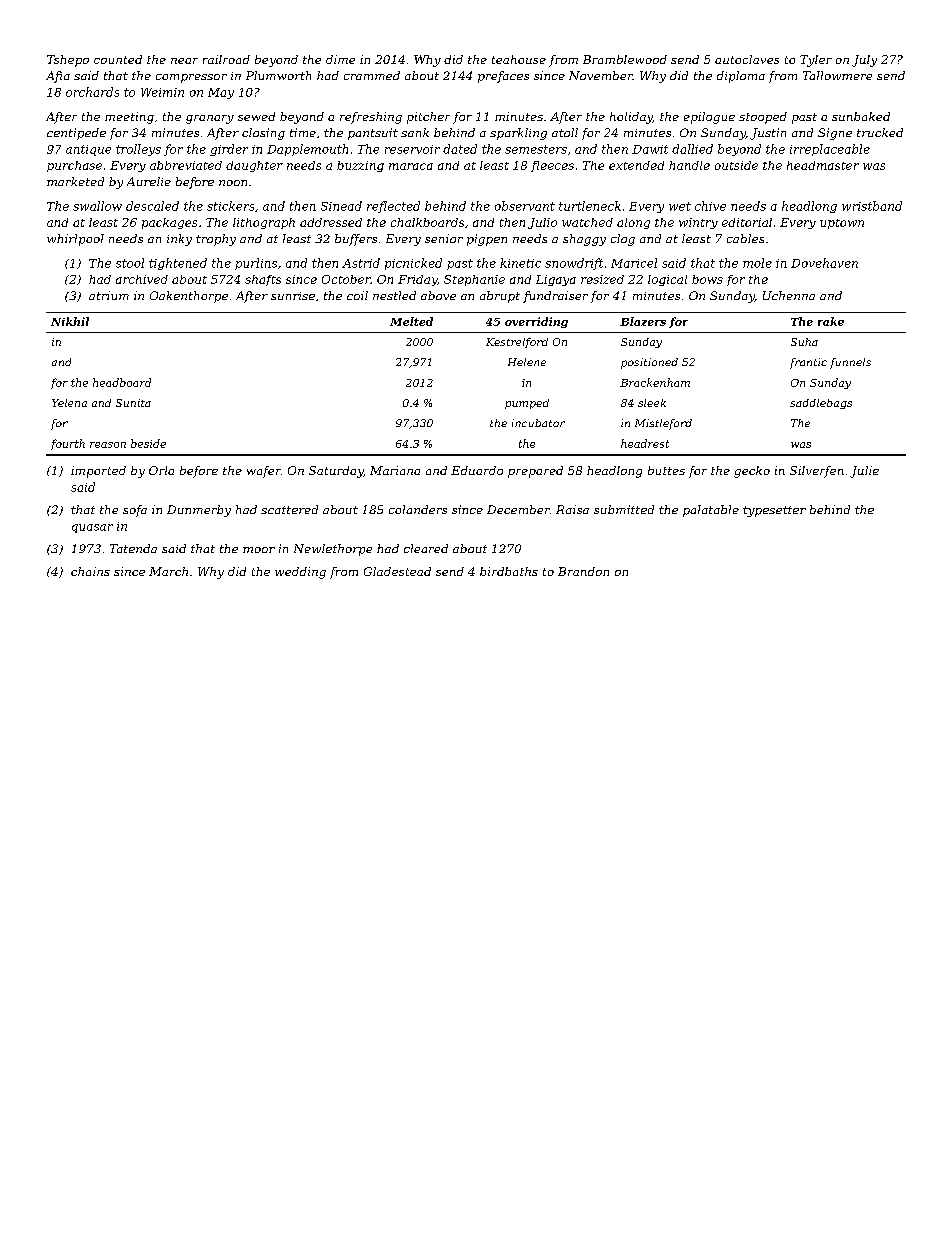  Describe the element at coordinates (519, 59) in the screenshot. I see `teahouse` at that location.
